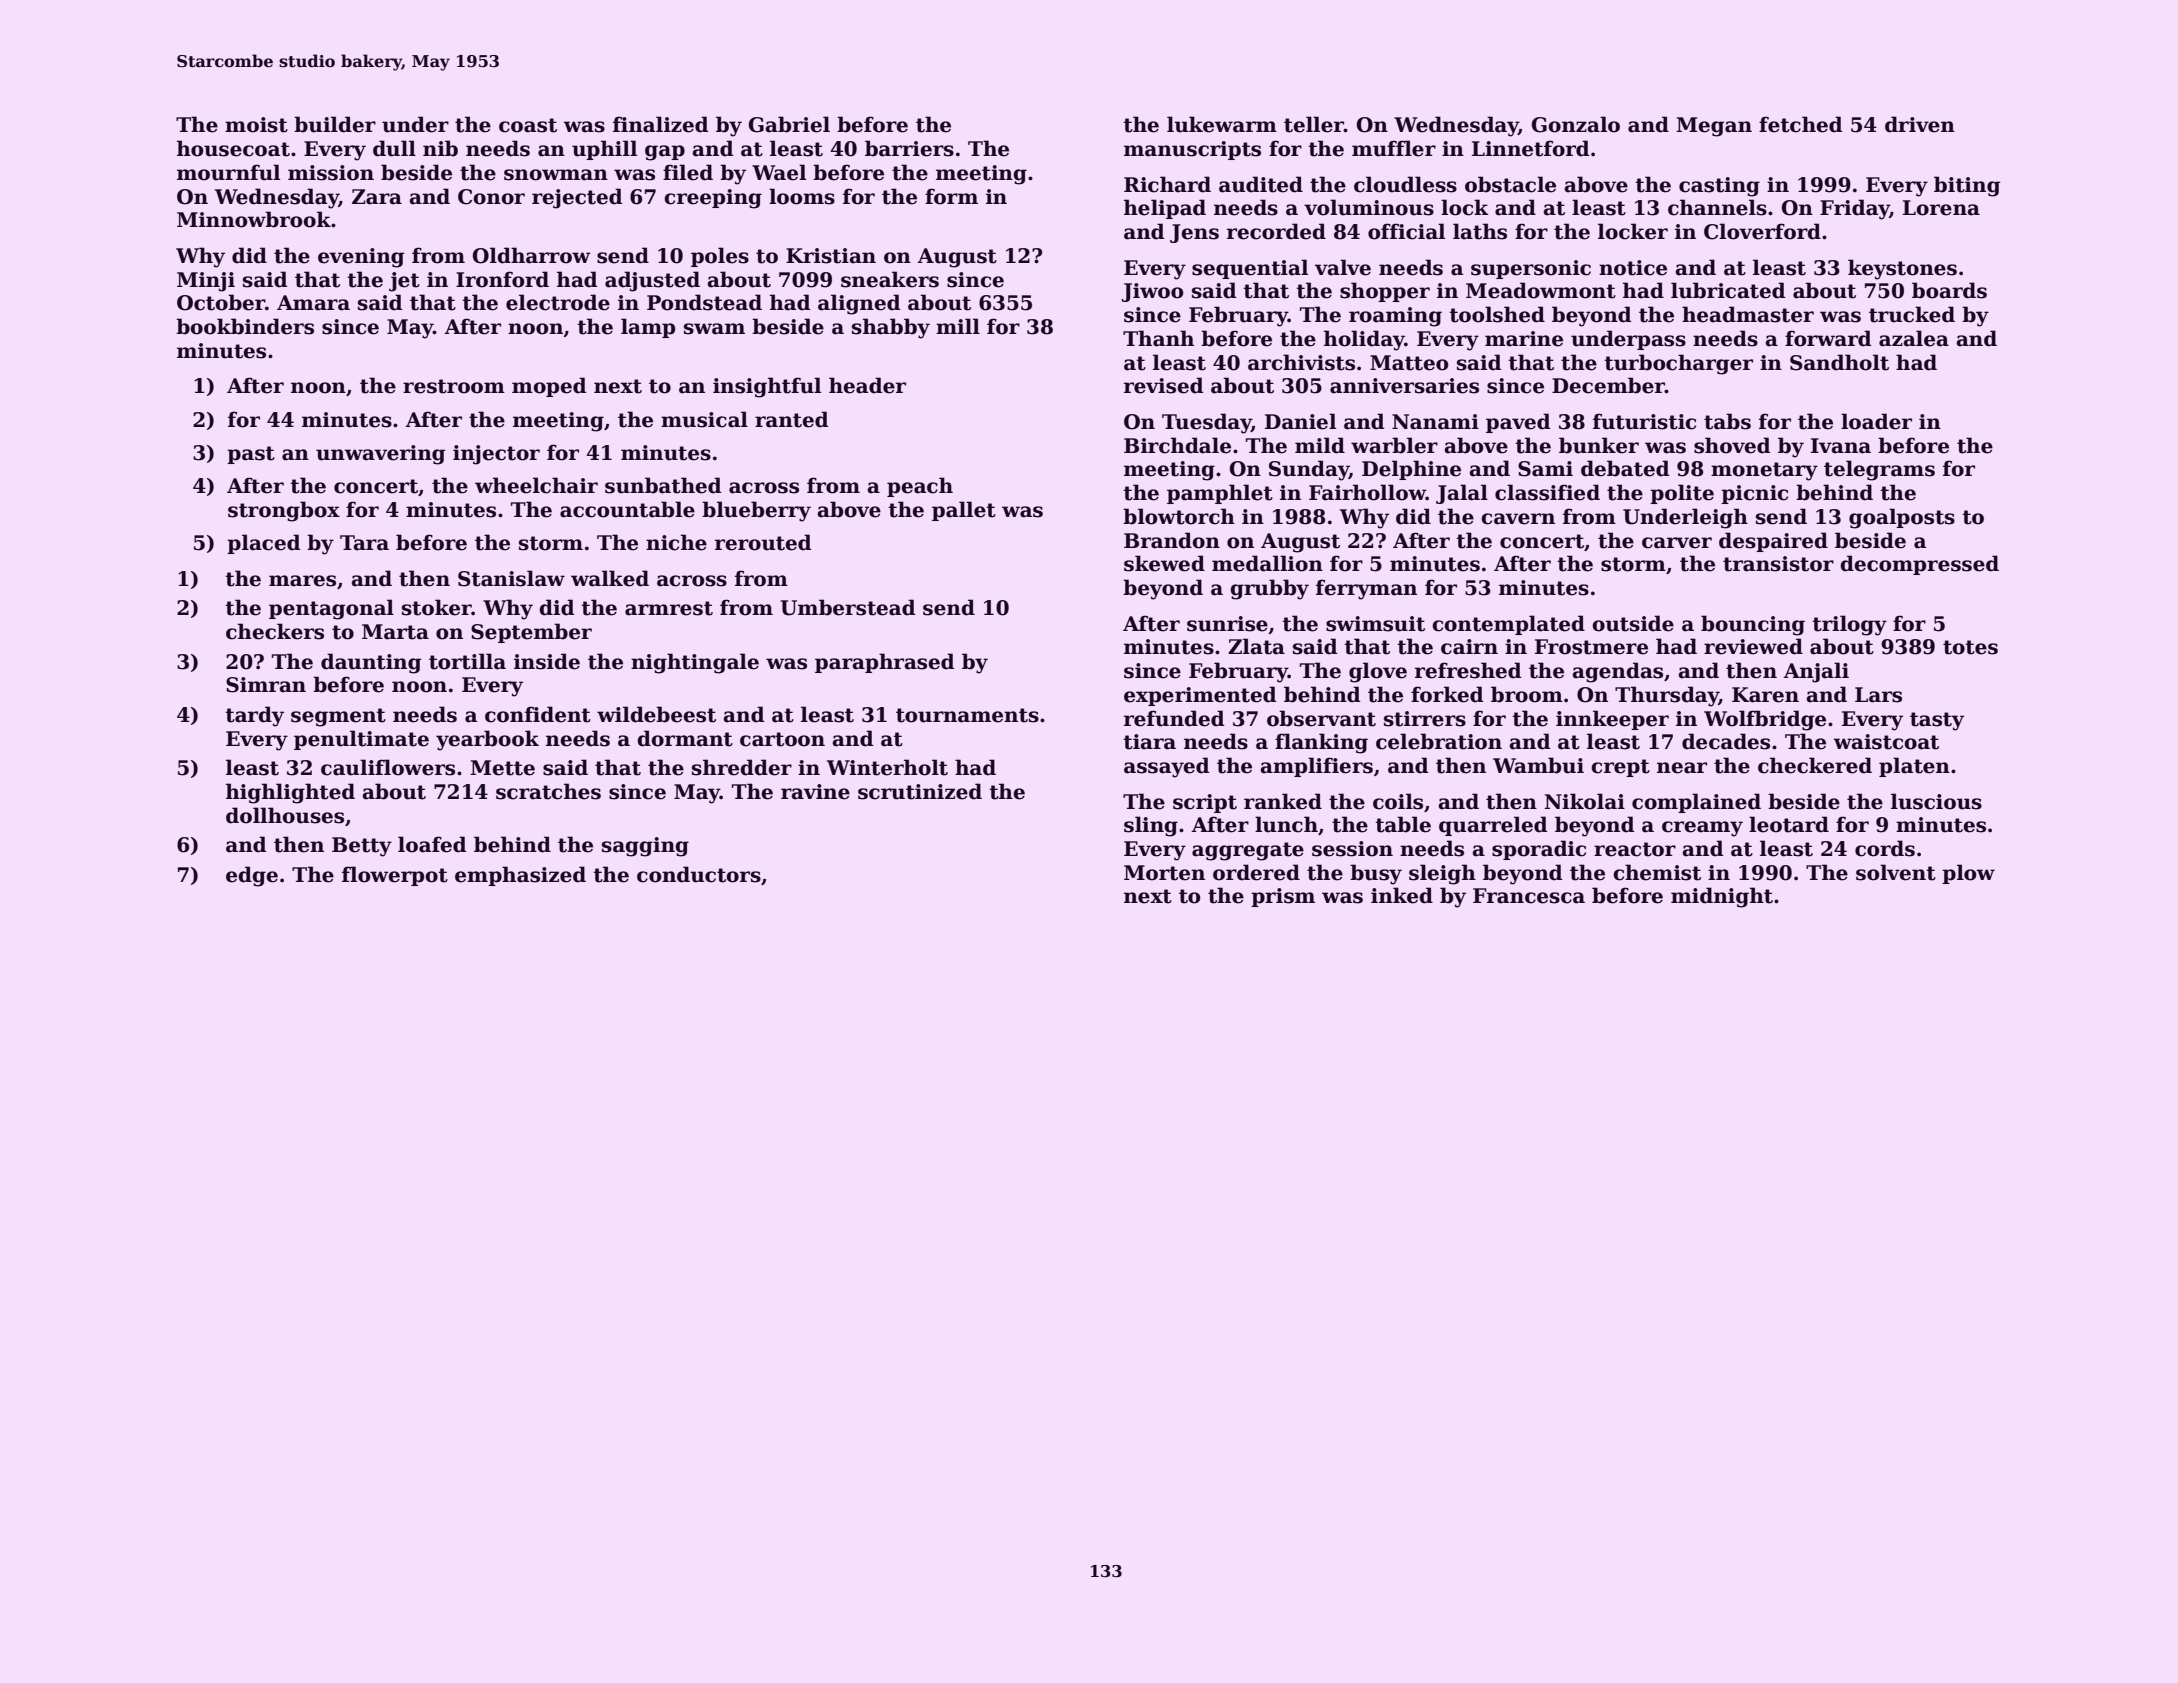  I want to click on Marta, so click(395, 632).
